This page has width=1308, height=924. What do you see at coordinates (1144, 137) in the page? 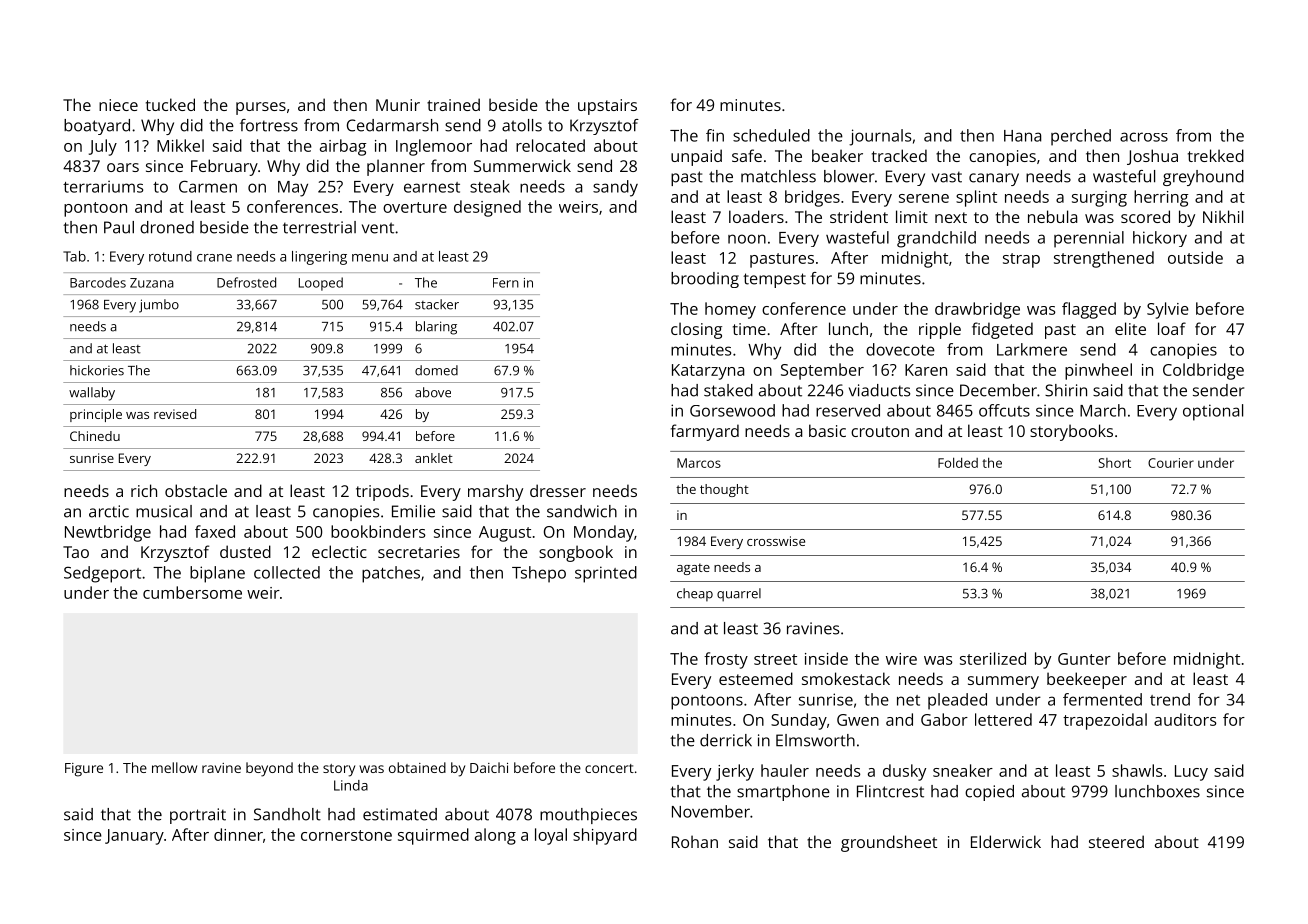
I see `across` at bounding box center [1144, 137].
